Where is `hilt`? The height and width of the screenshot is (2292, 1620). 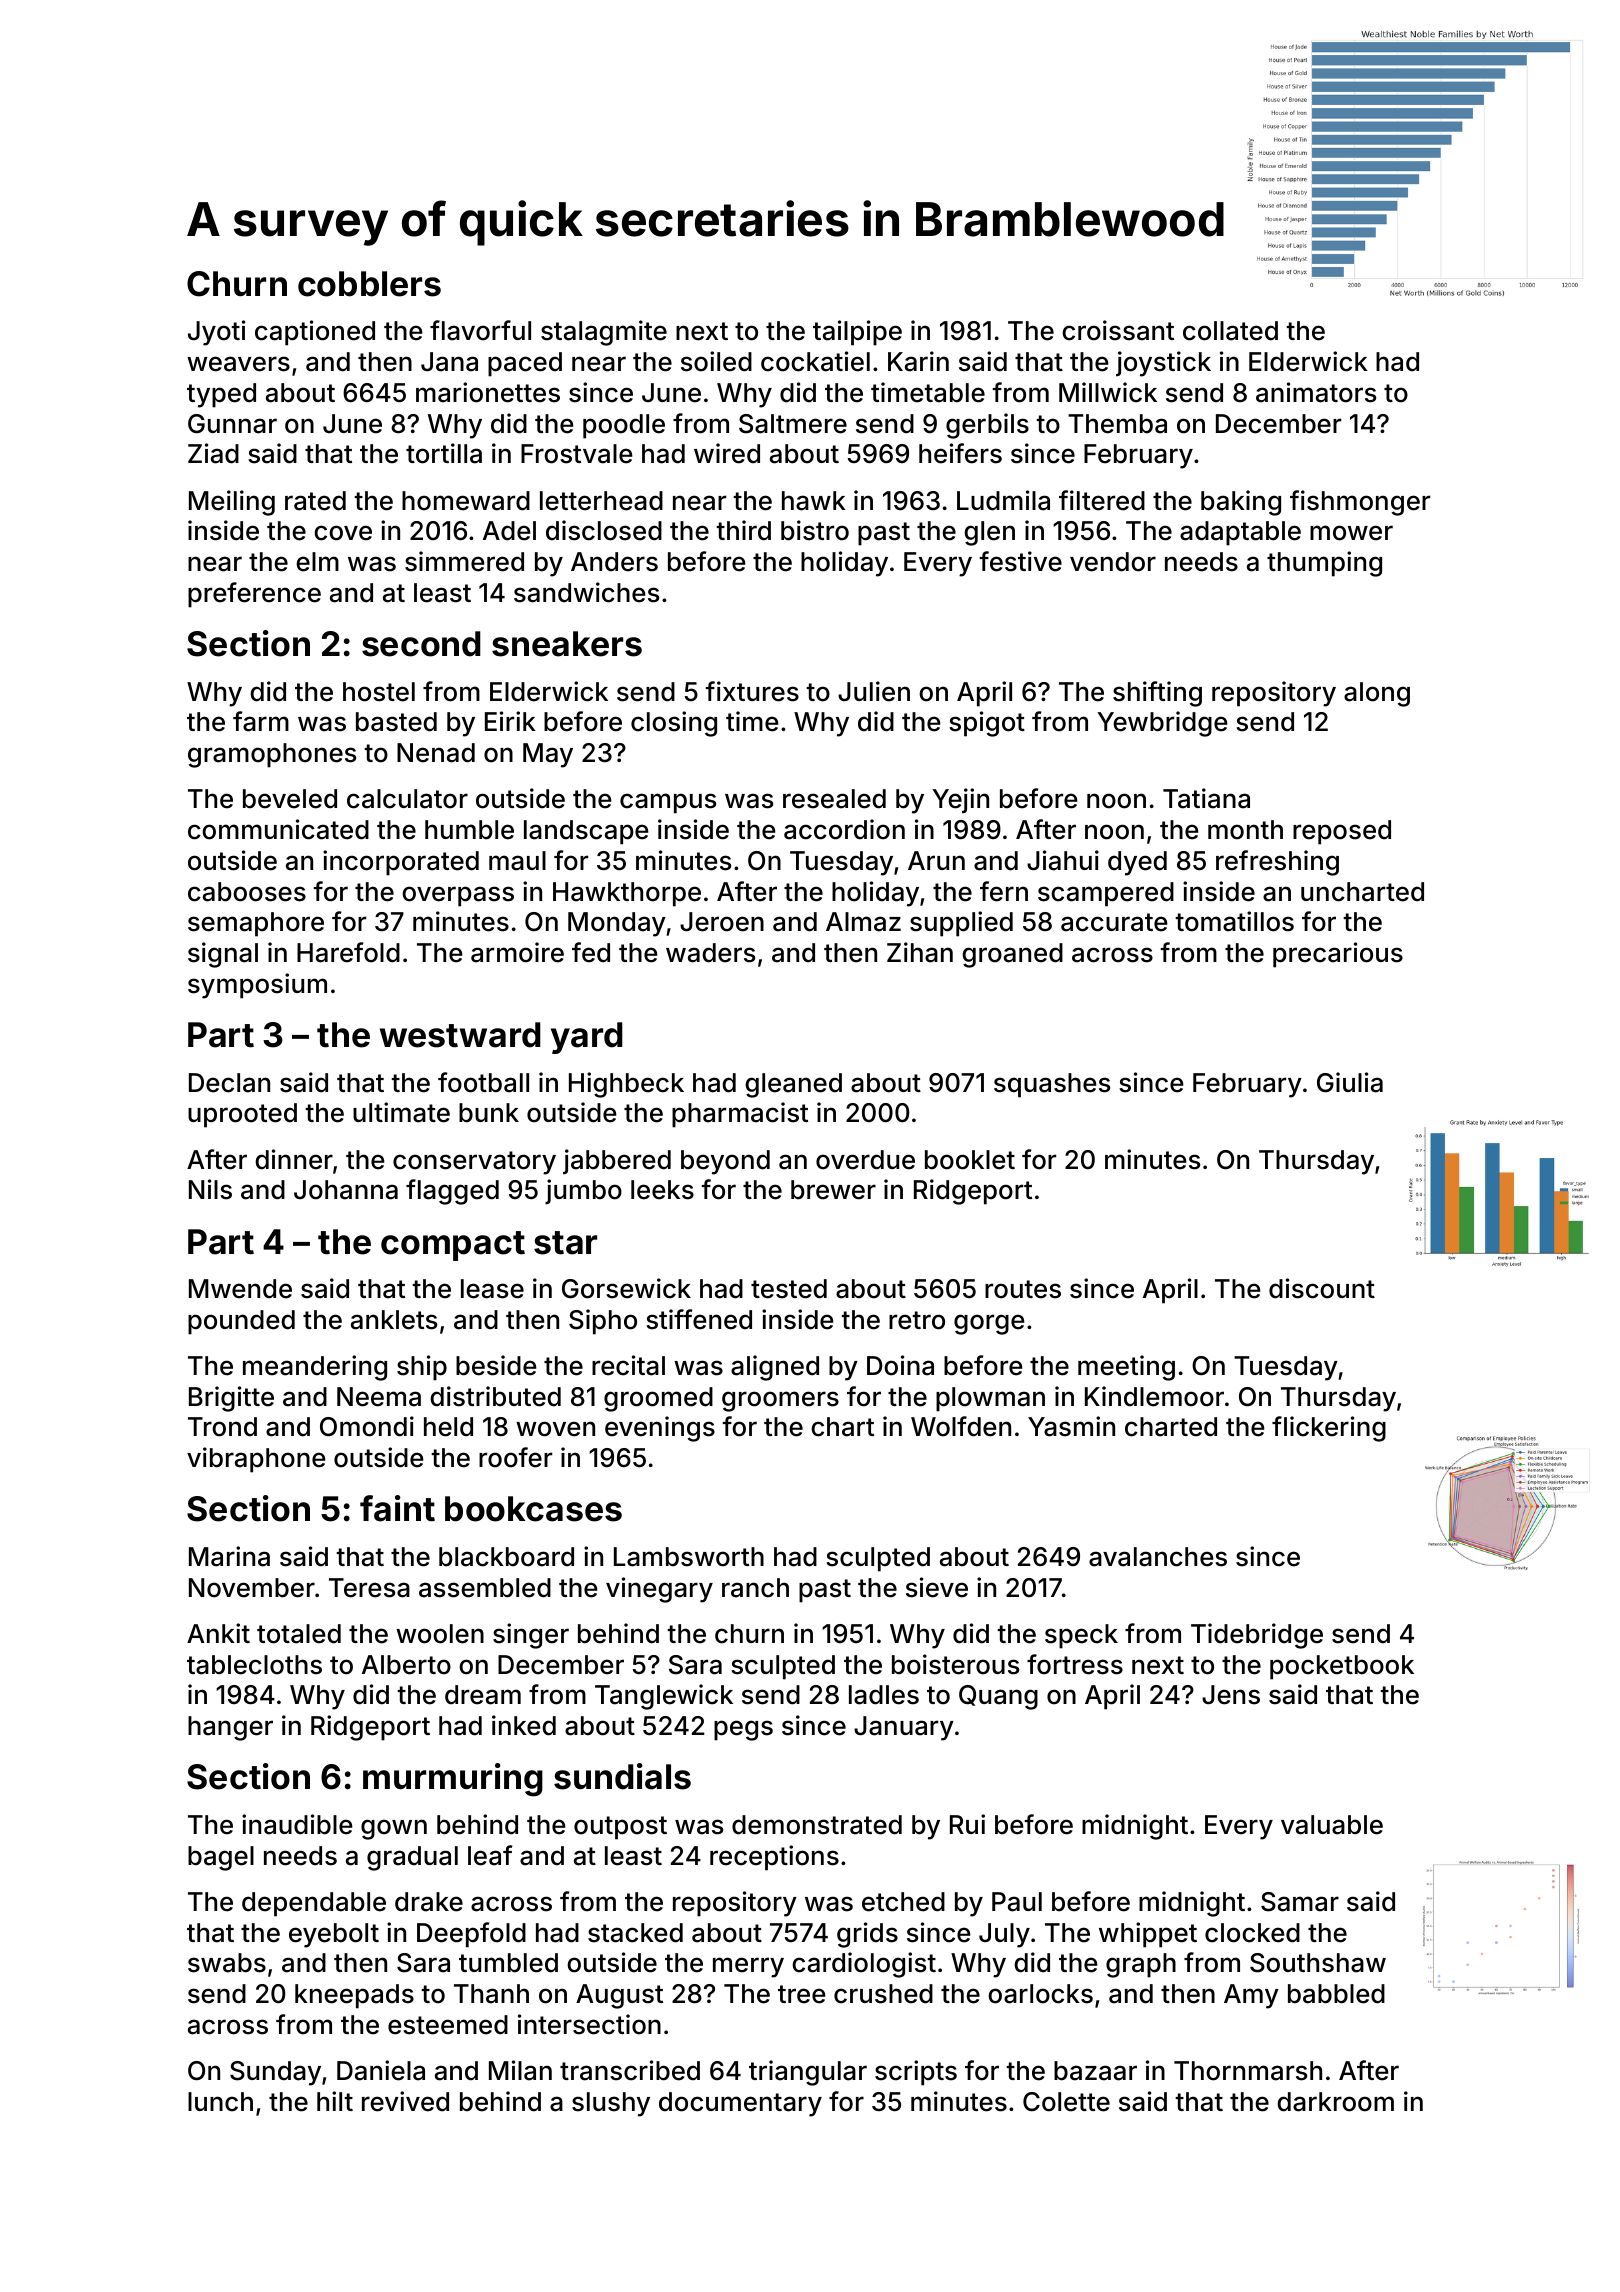 hilt is located at coordinates (335, 2101).
